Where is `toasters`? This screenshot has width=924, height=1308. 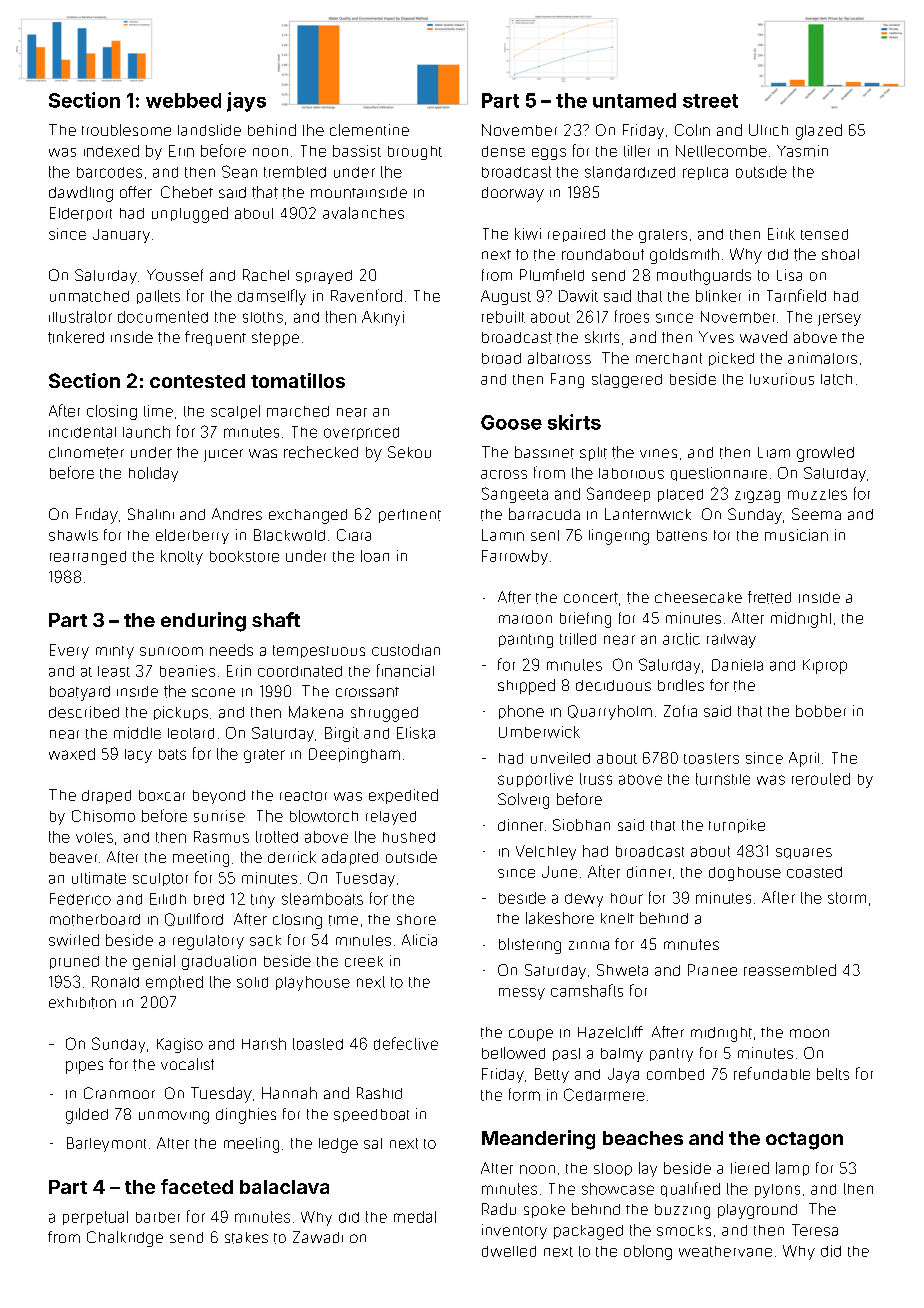 toasters is located at coordinates (711, 758).
